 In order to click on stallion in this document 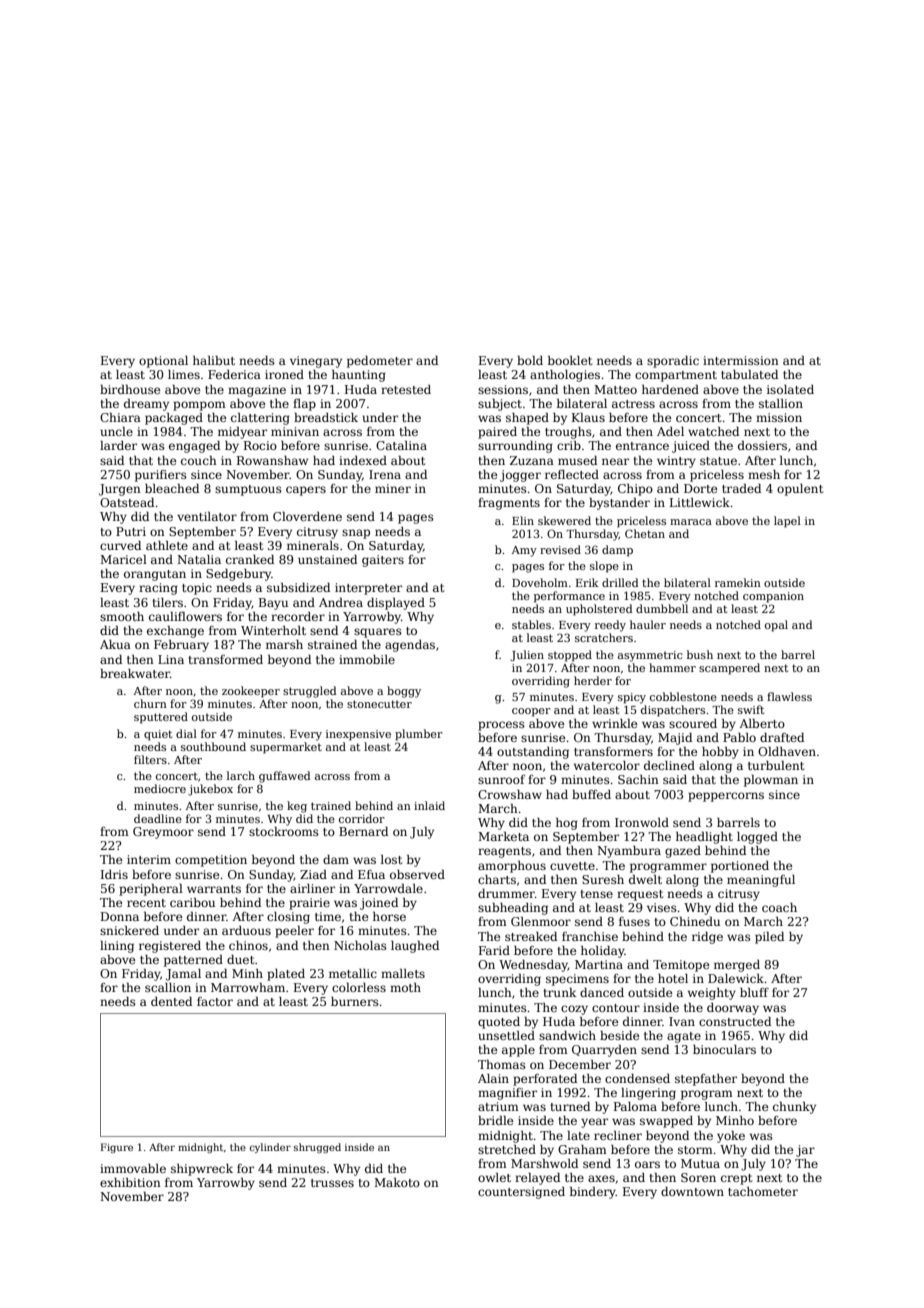, I will do `click(781, 403)`.
